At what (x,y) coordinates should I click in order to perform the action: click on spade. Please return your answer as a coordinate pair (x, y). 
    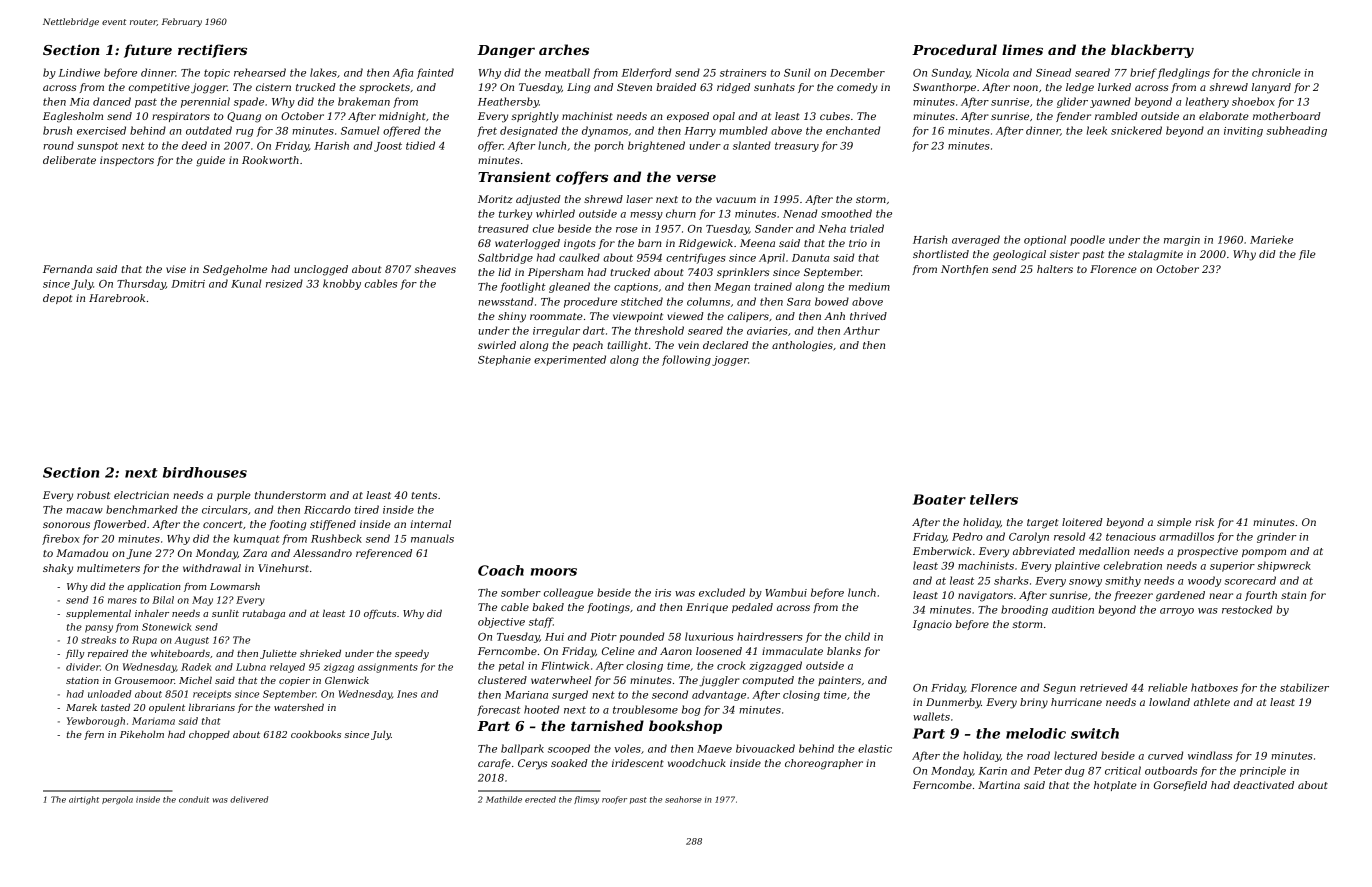
    Looking at the image, I should click on (249, 102).
